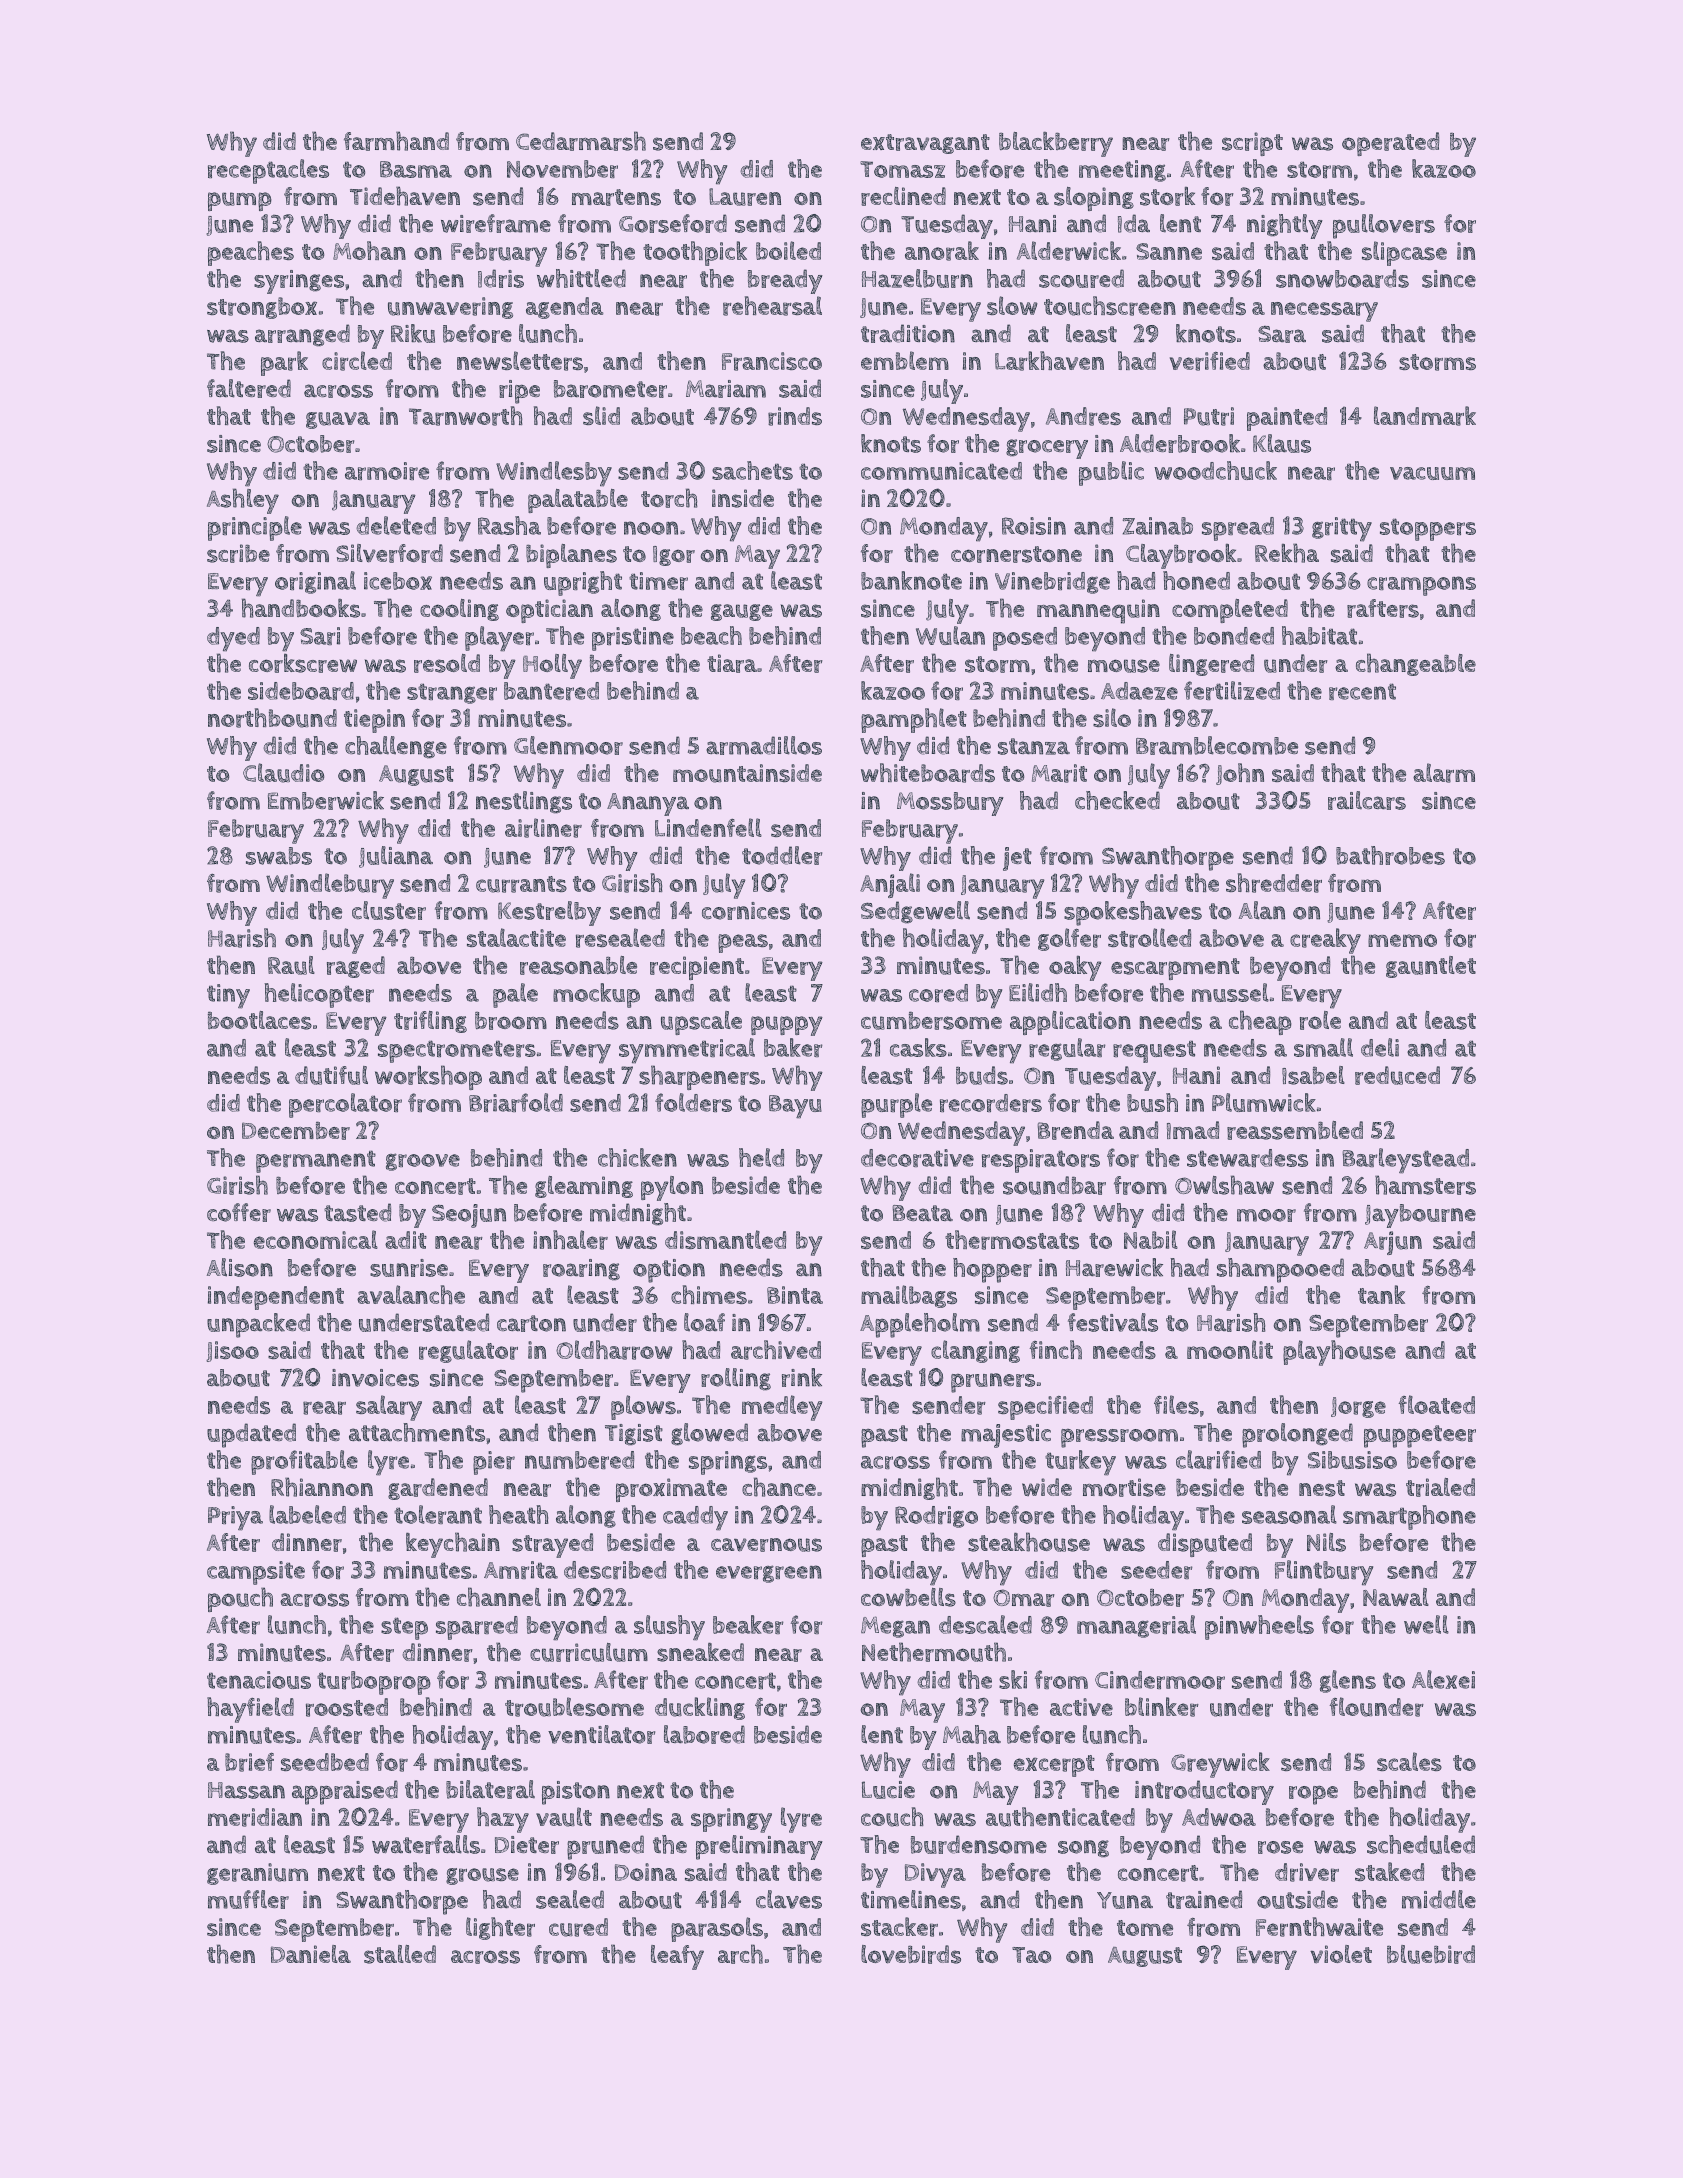  I want to click on channel, so click(499, 1597).
